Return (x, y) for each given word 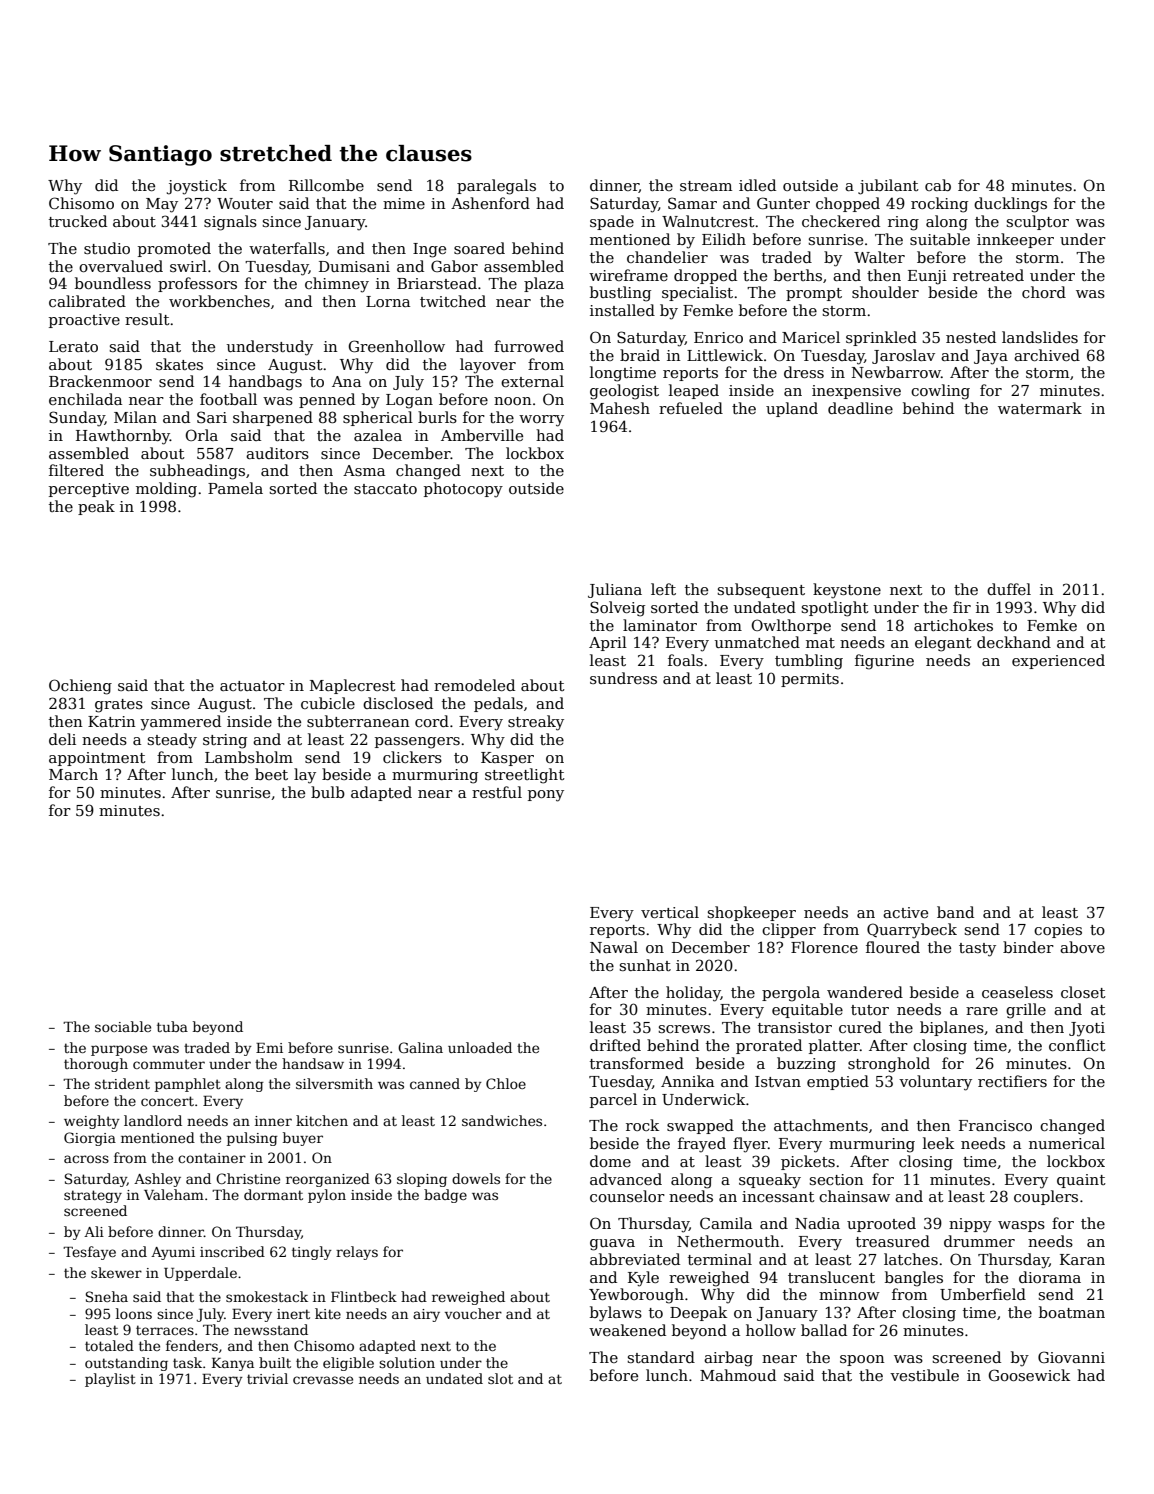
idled (757, 185)
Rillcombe (326, 185)
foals (685, 660)
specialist (697, 293)
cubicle (328, 703)
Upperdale (200, 1274)
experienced (1058, 661)
